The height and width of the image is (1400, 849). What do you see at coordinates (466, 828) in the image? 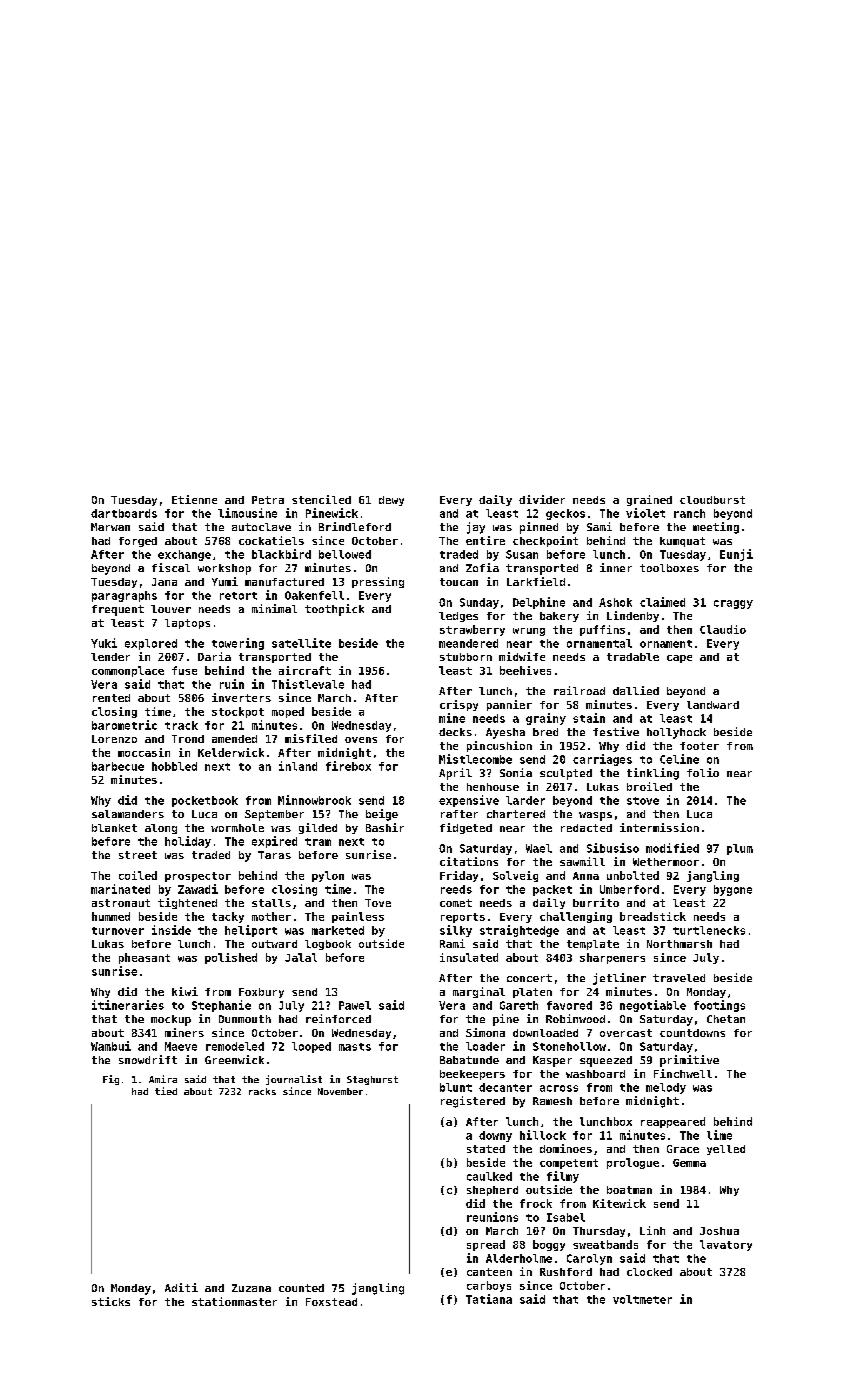
I see `fidgeted` at bounding box center [466, 828].
